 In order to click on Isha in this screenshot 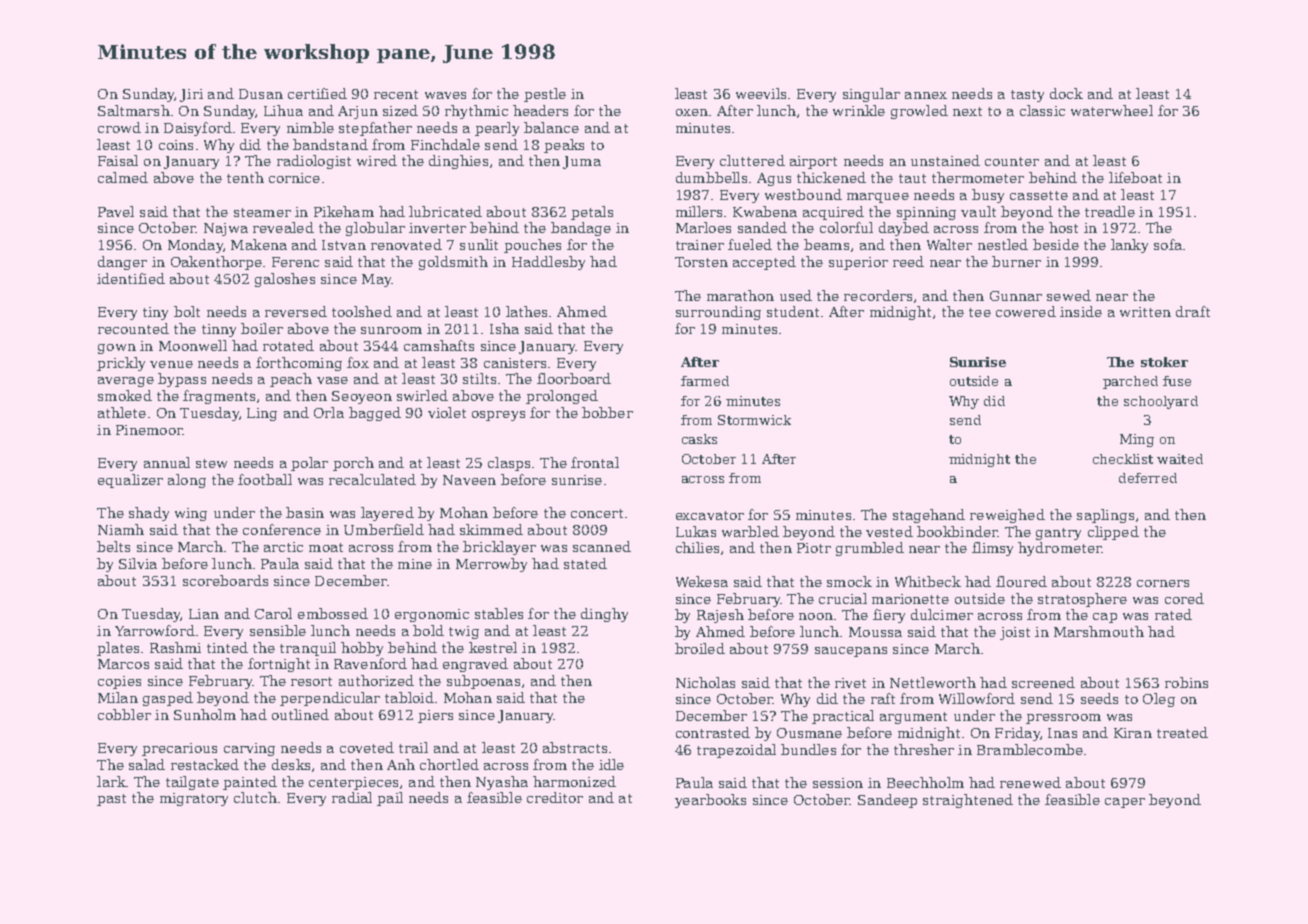, I will do `click(504, 328)`.
